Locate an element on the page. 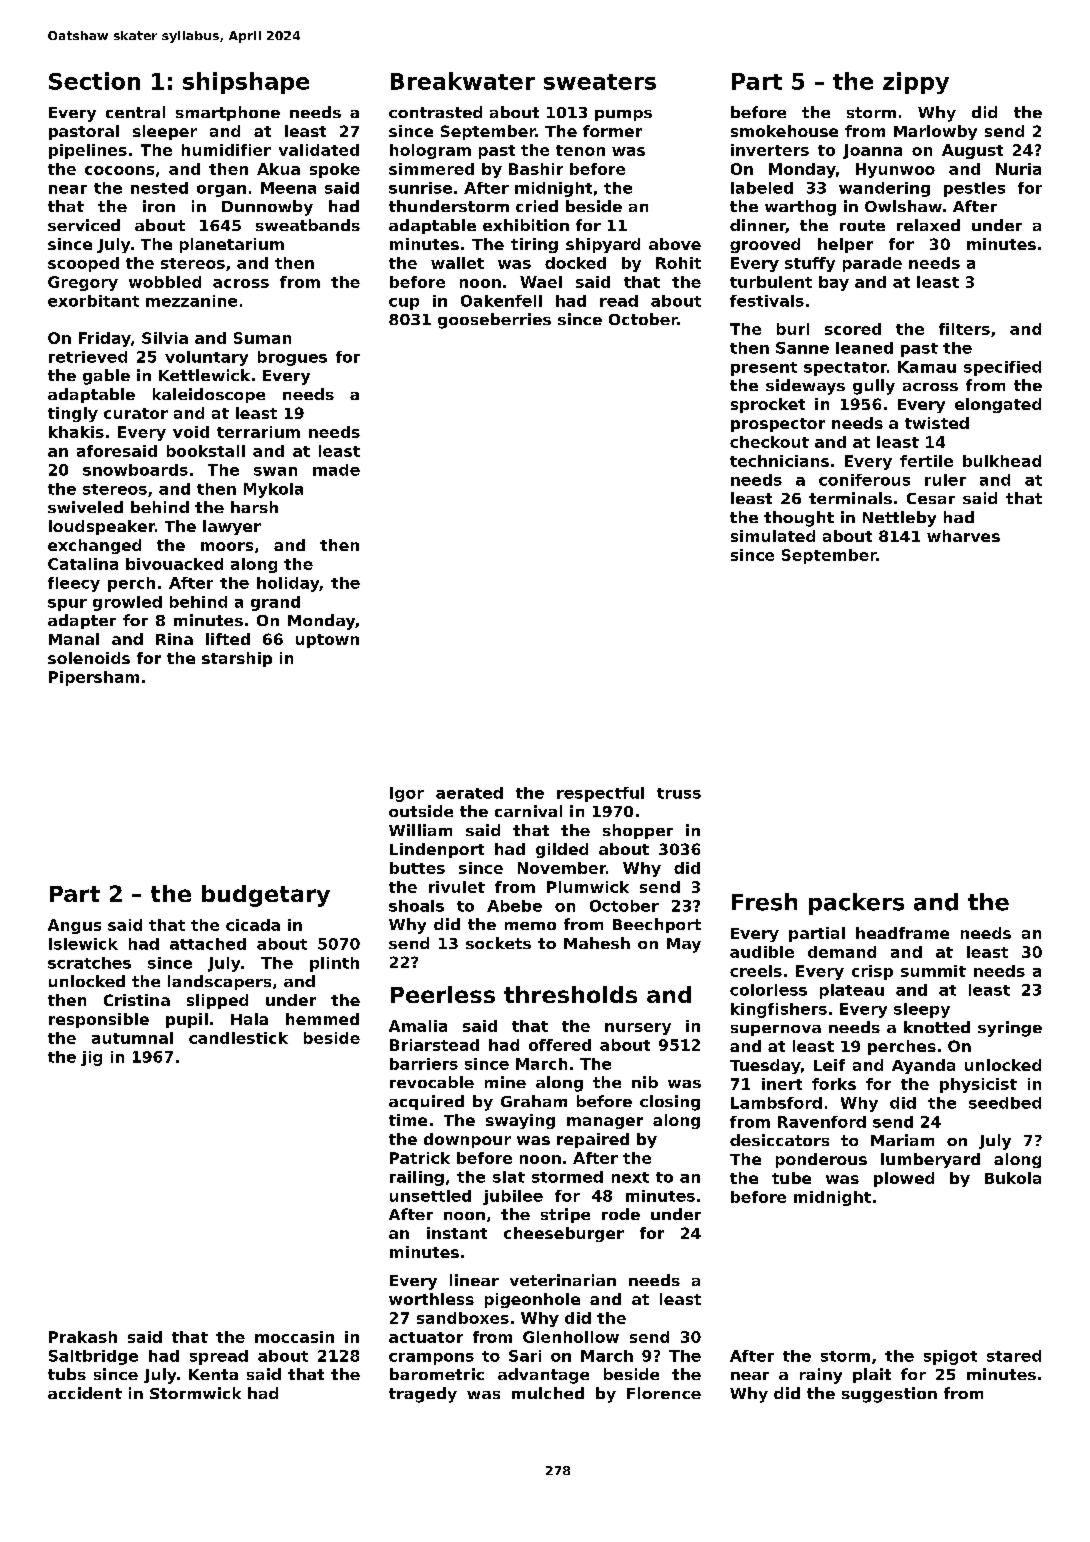  kaleidoscope is located at coordinates (209, 395).
